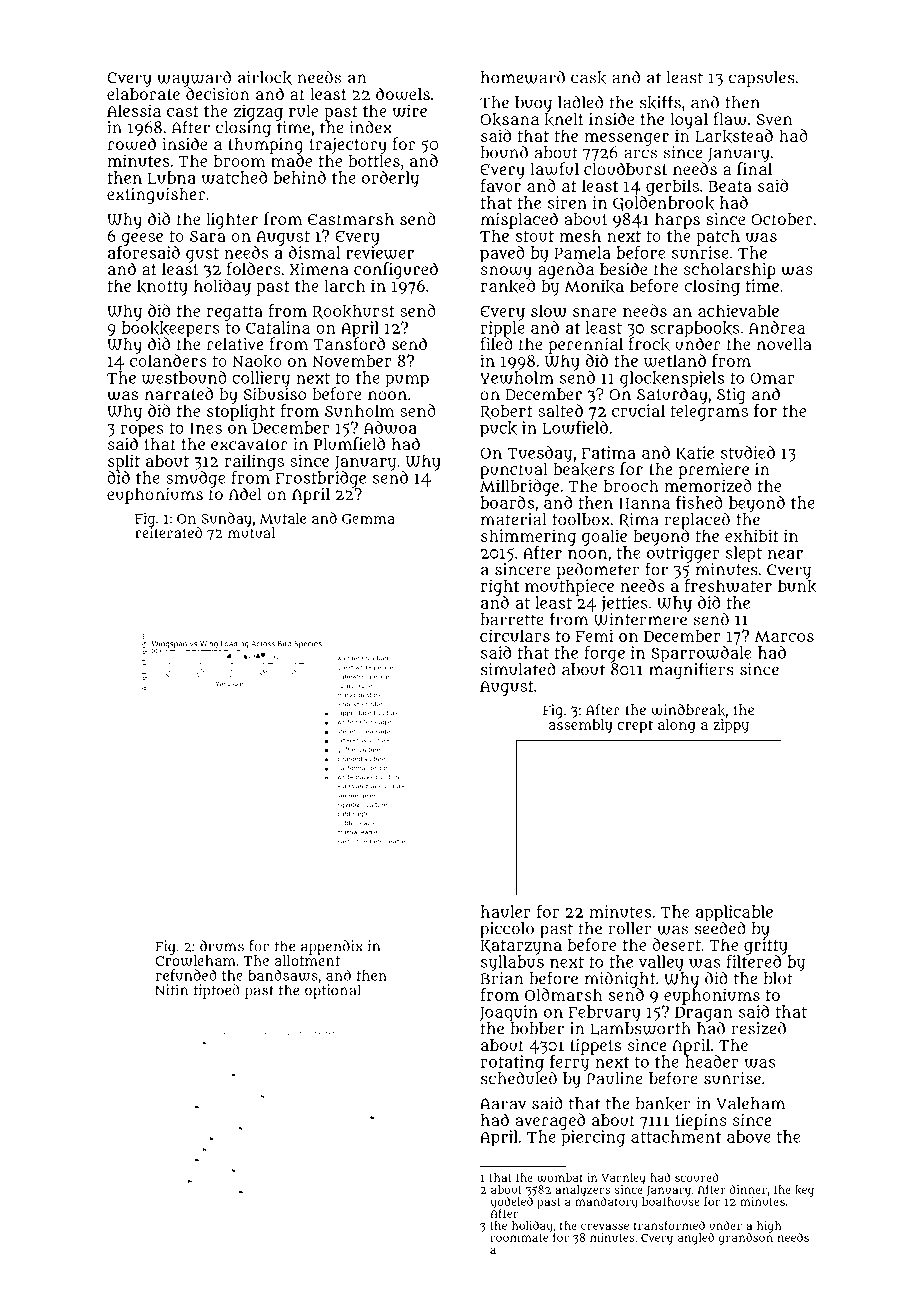 The image size is (924, 1308). What do you see at coordinates (265, 78) in the page?
I see `airlock` at bounding box center [265, 78].
